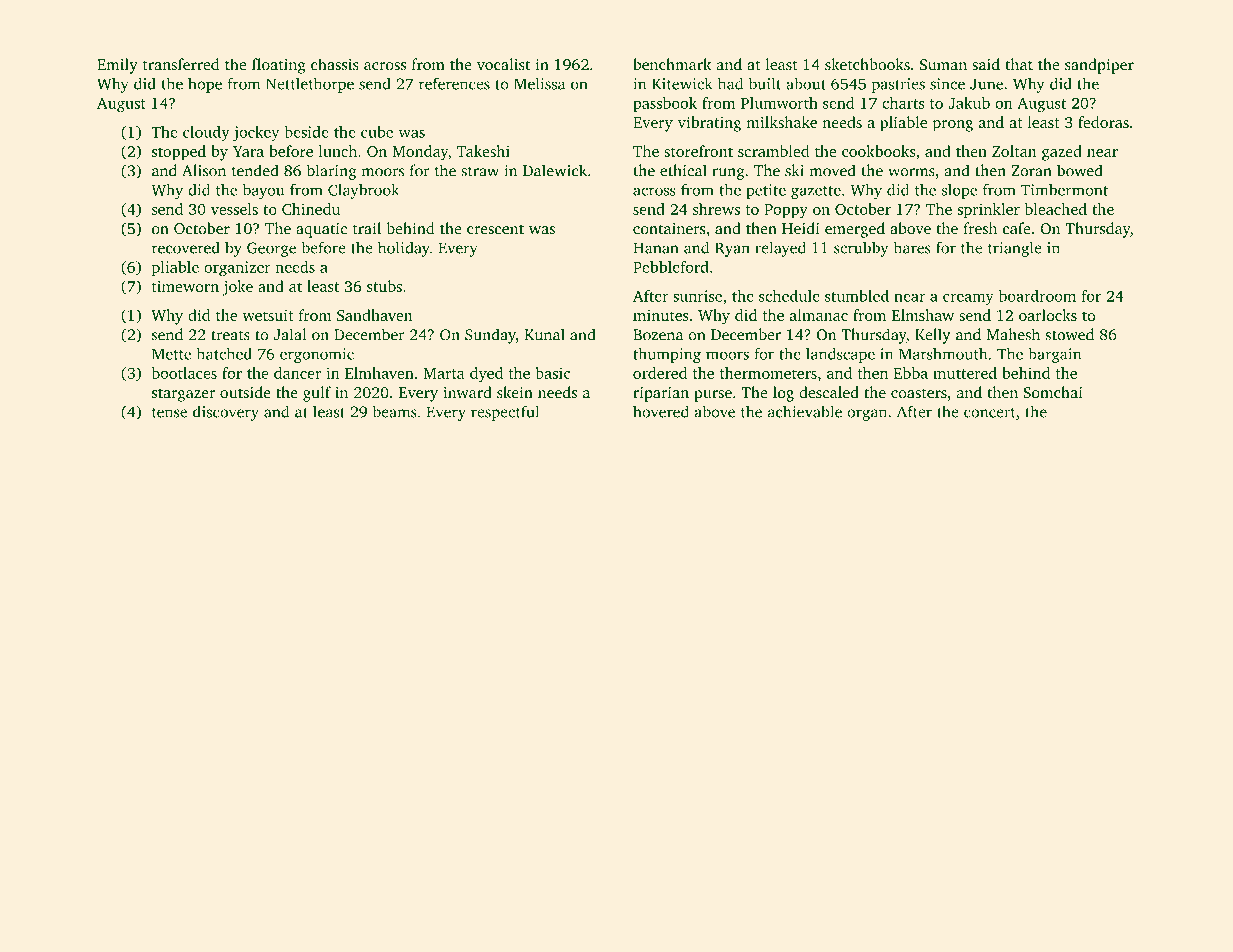 Image resolution: width=1233 pixels, height=952 pixels. Describe the element at coordinates (819, 315) in the screenshot. I see `almanac` at that location.
